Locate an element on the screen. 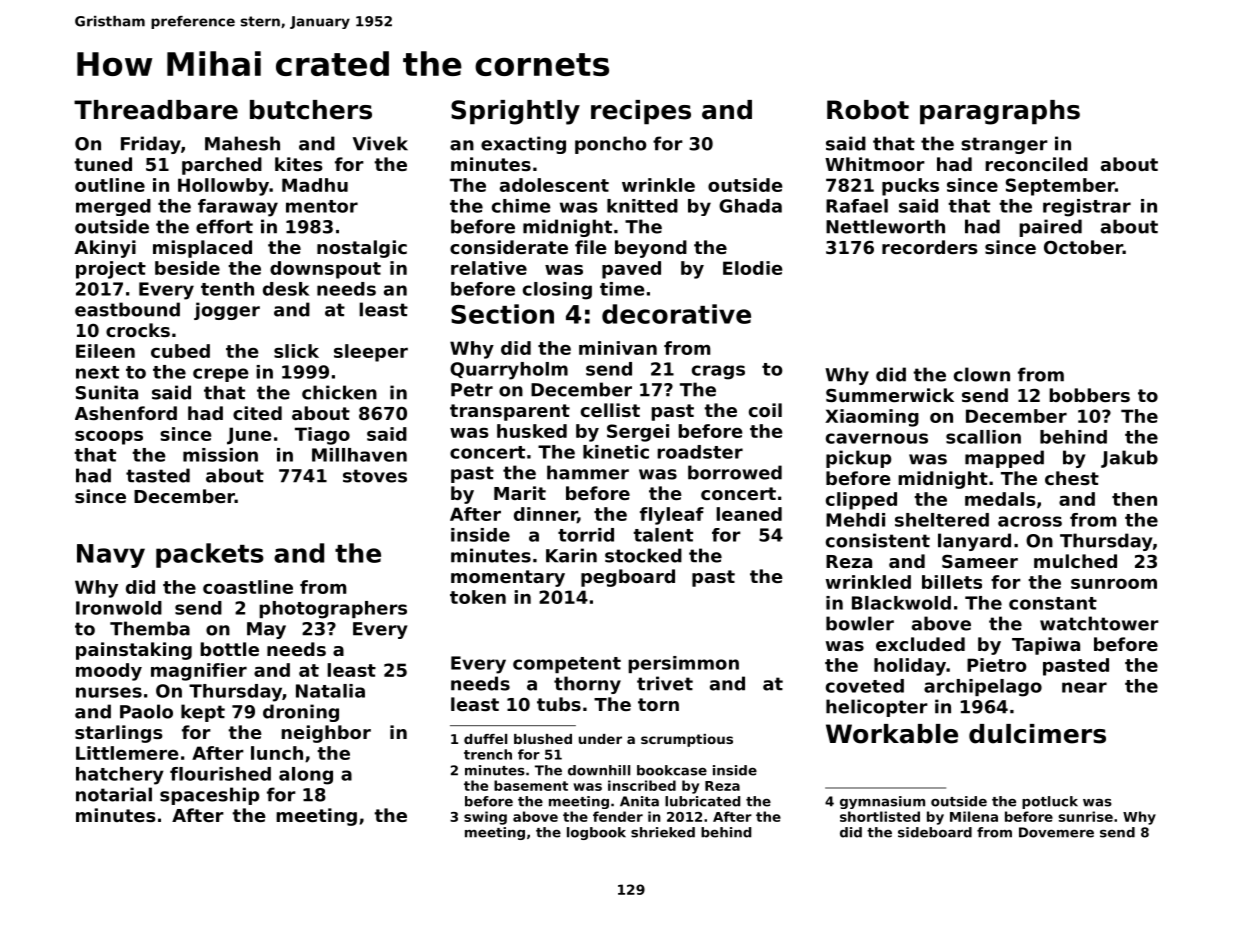 The image size is (1233, 952). Whitmoor is located at coordinates (875, 164).
